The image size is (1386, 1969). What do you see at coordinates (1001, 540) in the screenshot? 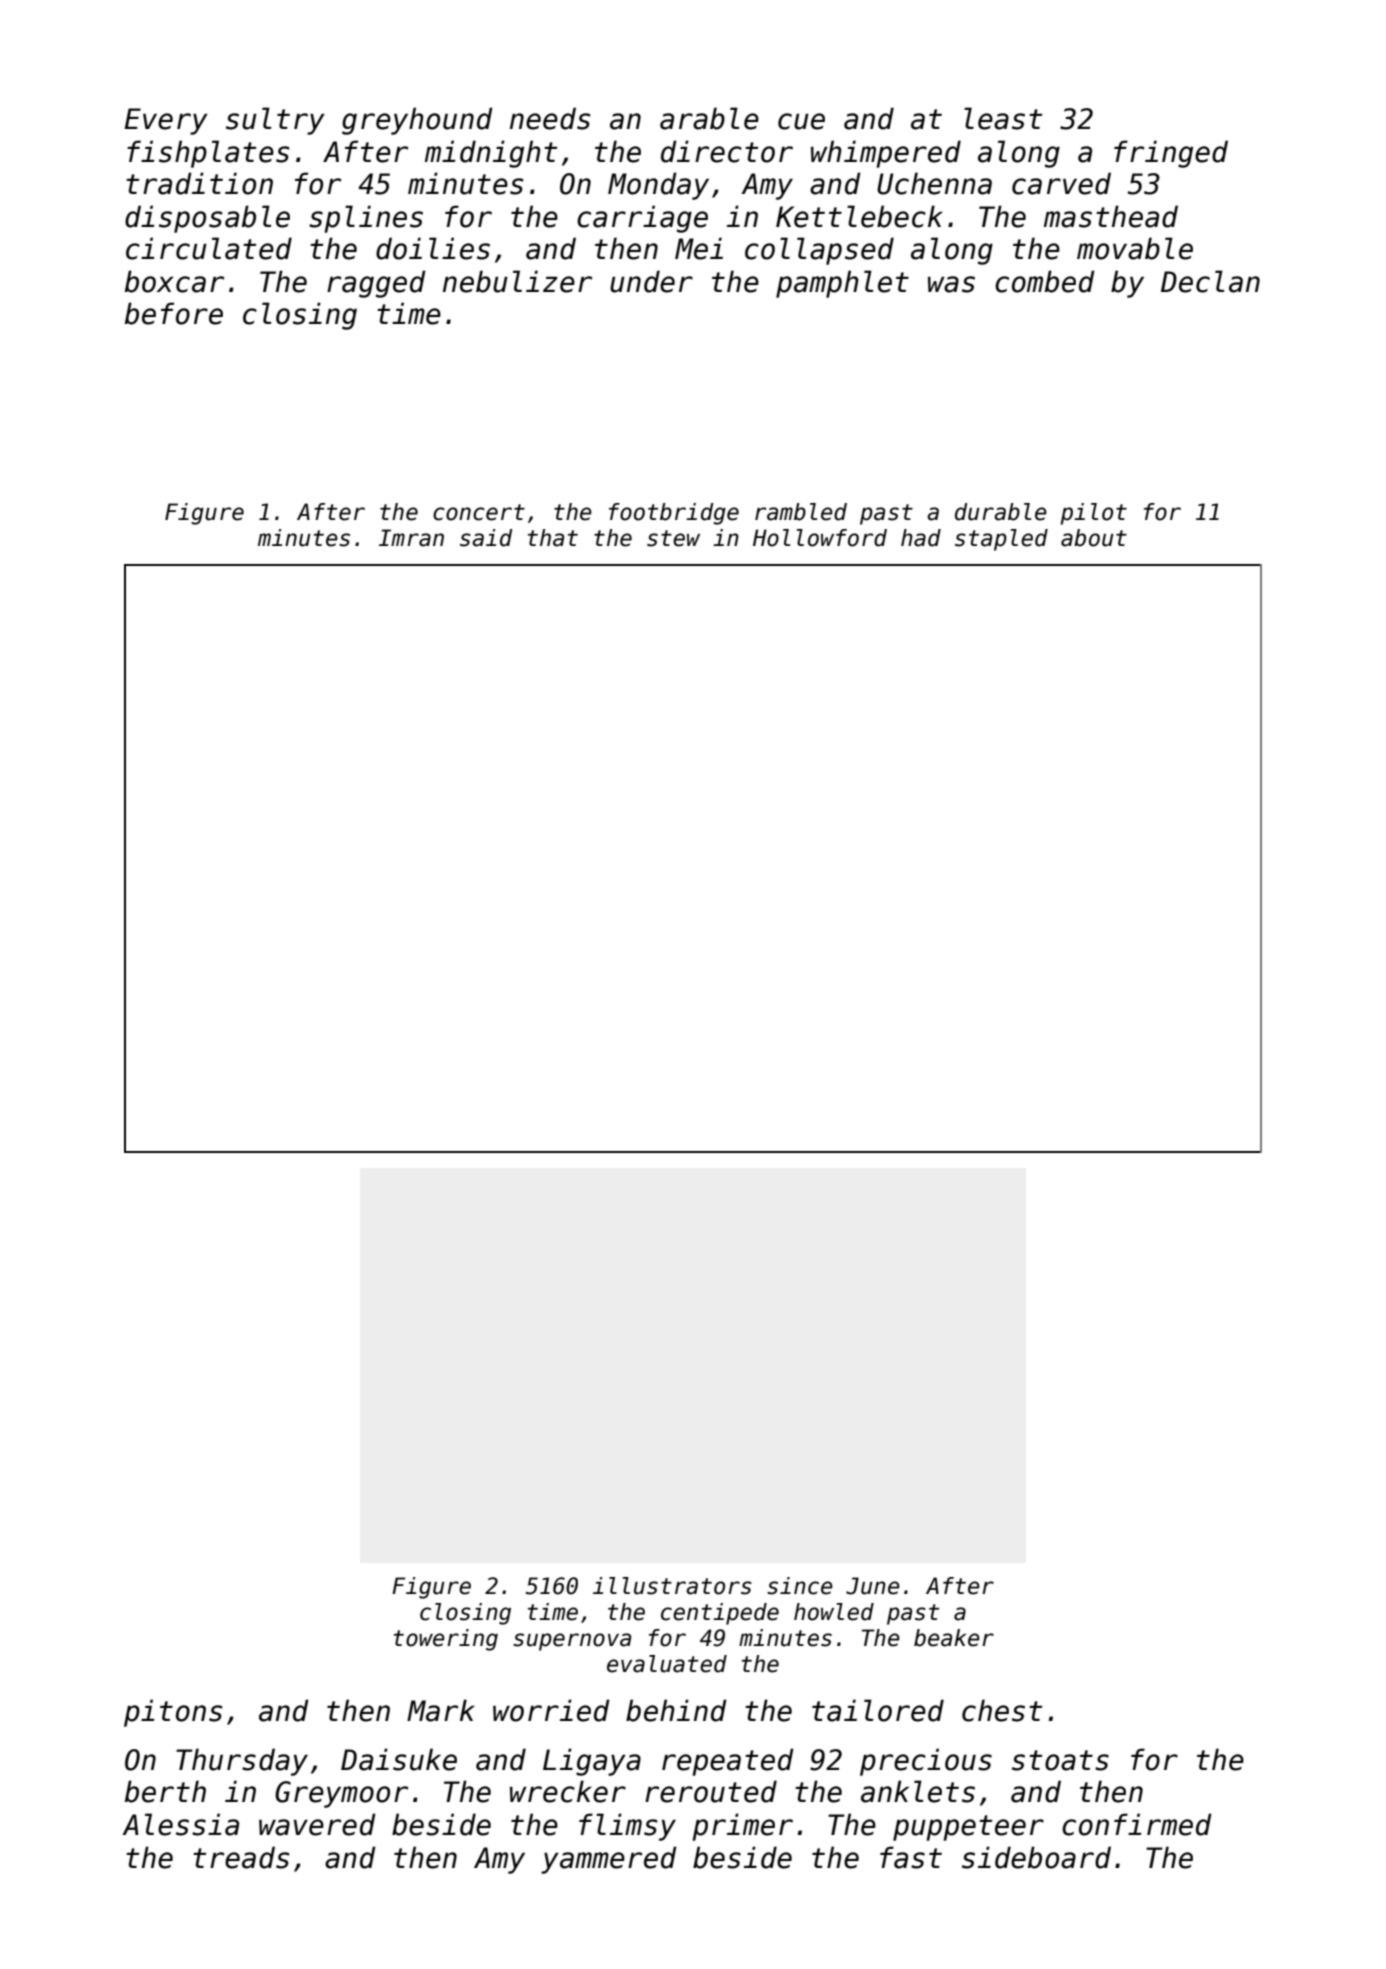
I see `stapled` at bounding box center [1001, 540].
